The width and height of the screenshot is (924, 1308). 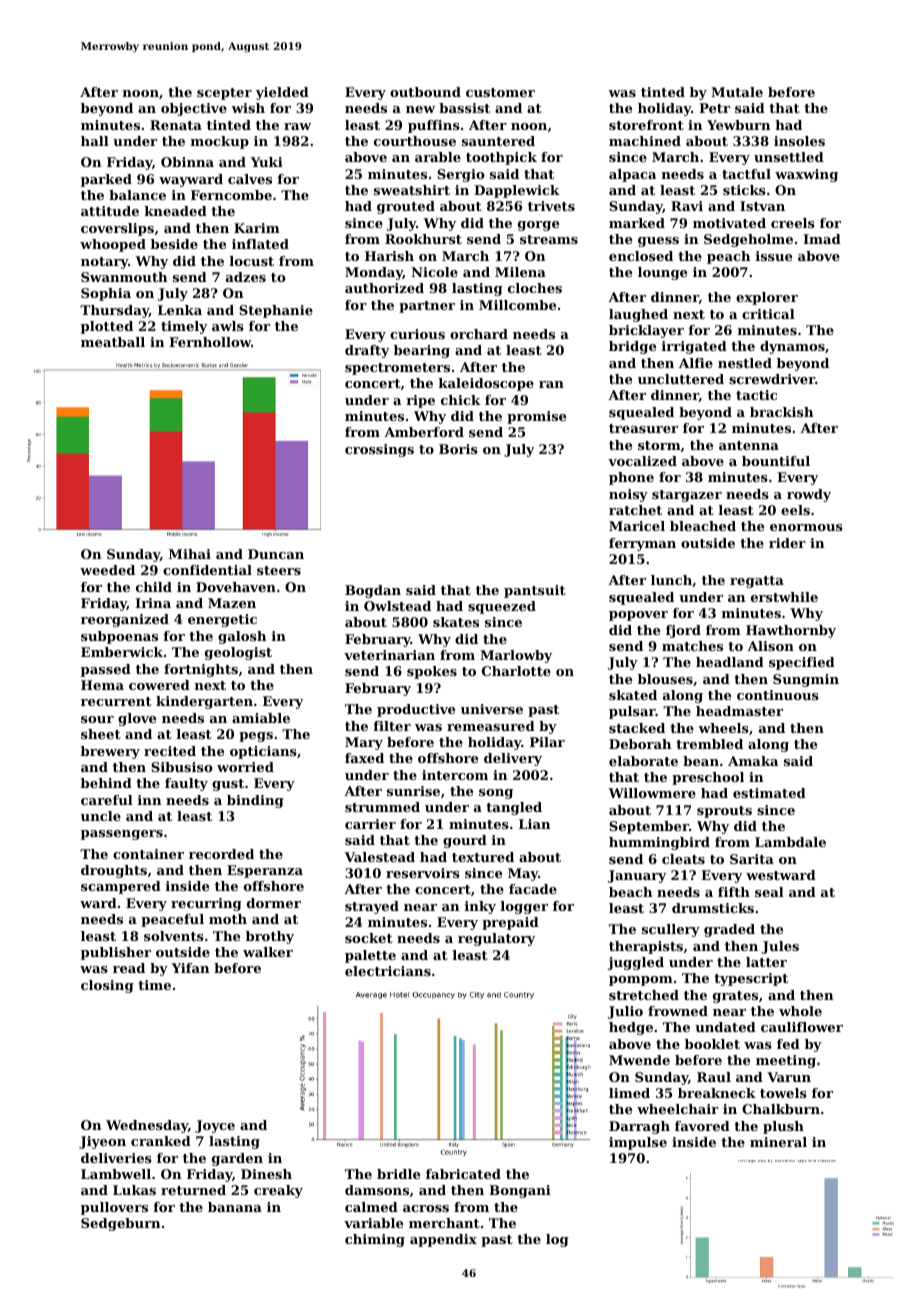 What do you see at coordinates (113, 342) in the screenshot?
I see `meatball` at bounding box center [113, 342].
